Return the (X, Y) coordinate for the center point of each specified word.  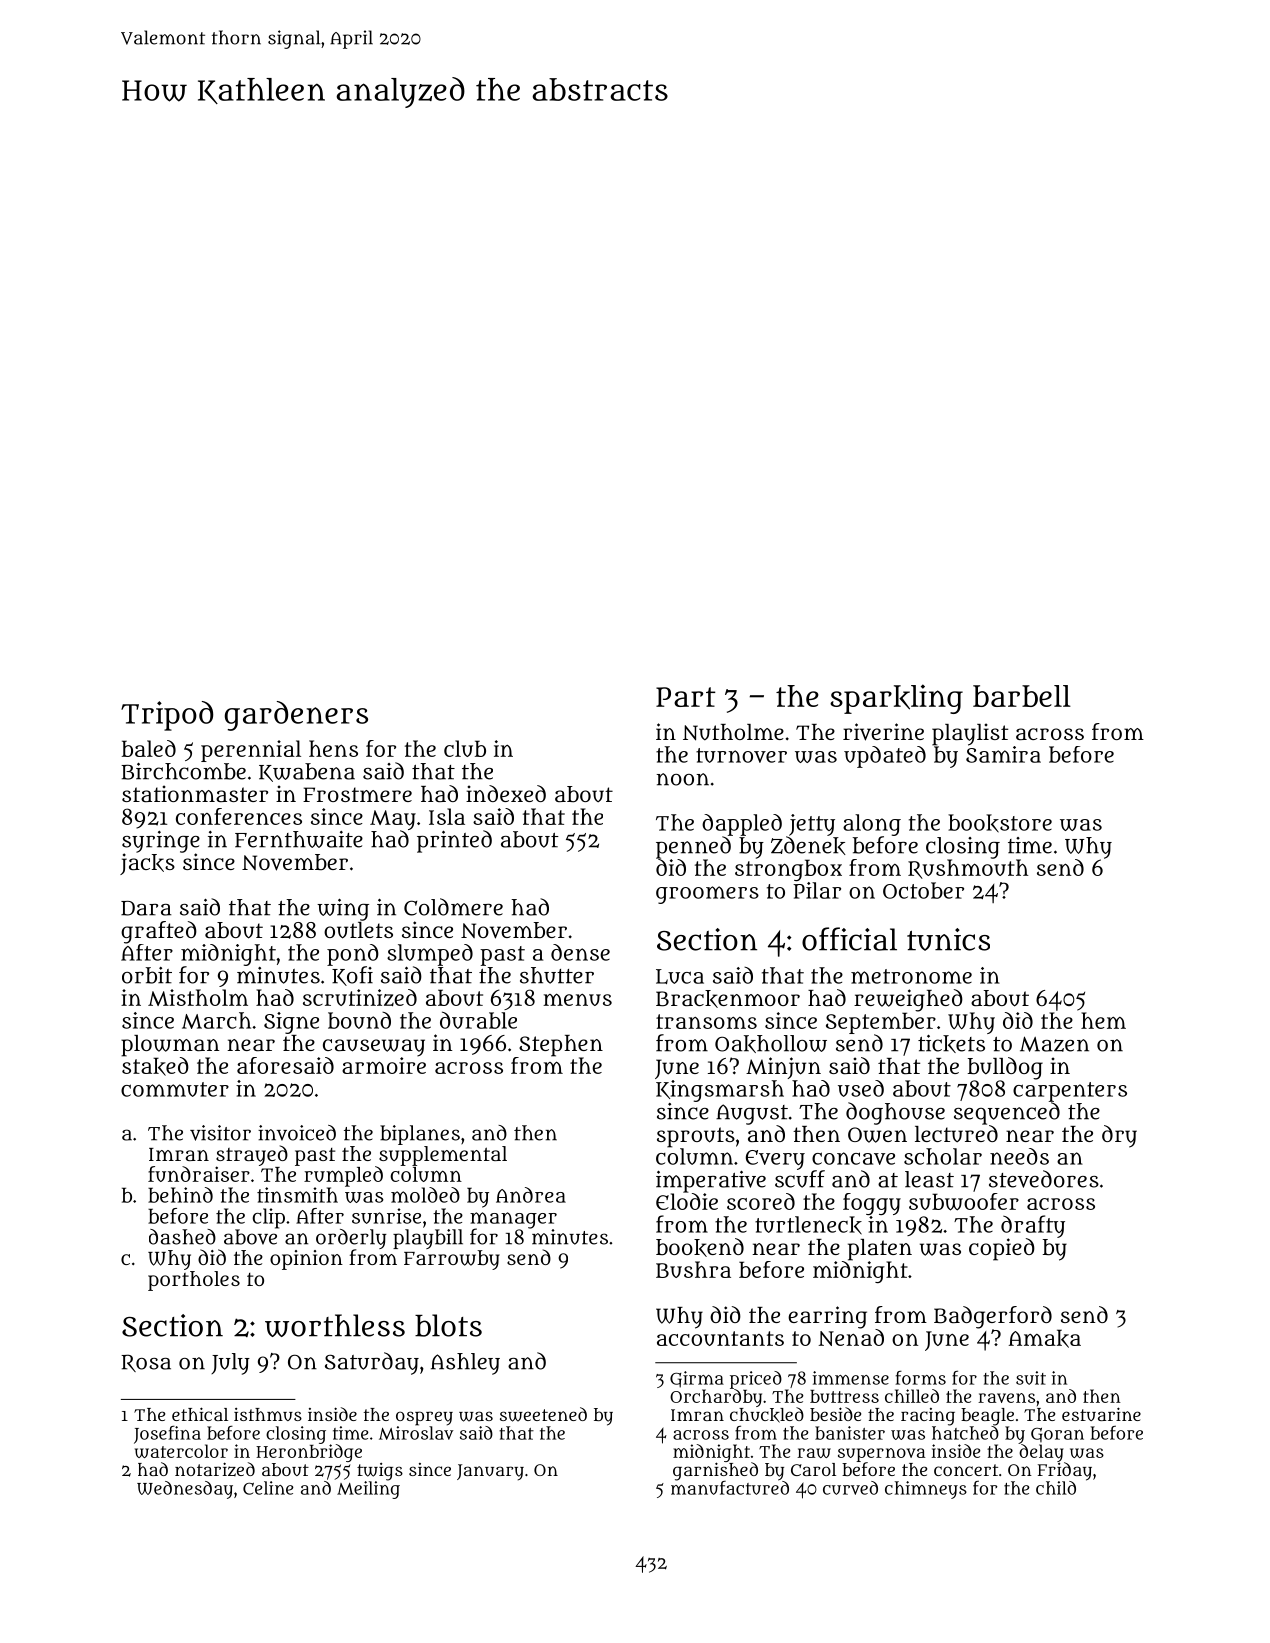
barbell (1022, 696)
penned (693, 847)
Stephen (561, 1046)
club (465, 748)
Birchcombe (183, 771)
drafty (1033, 1226)
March (216, 1020)
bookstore (1000, 823)
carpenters (1070, 1092)
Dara (146, 908)
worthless (335, 1325)
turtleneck (808, 1225)
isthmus (268, 1414)
